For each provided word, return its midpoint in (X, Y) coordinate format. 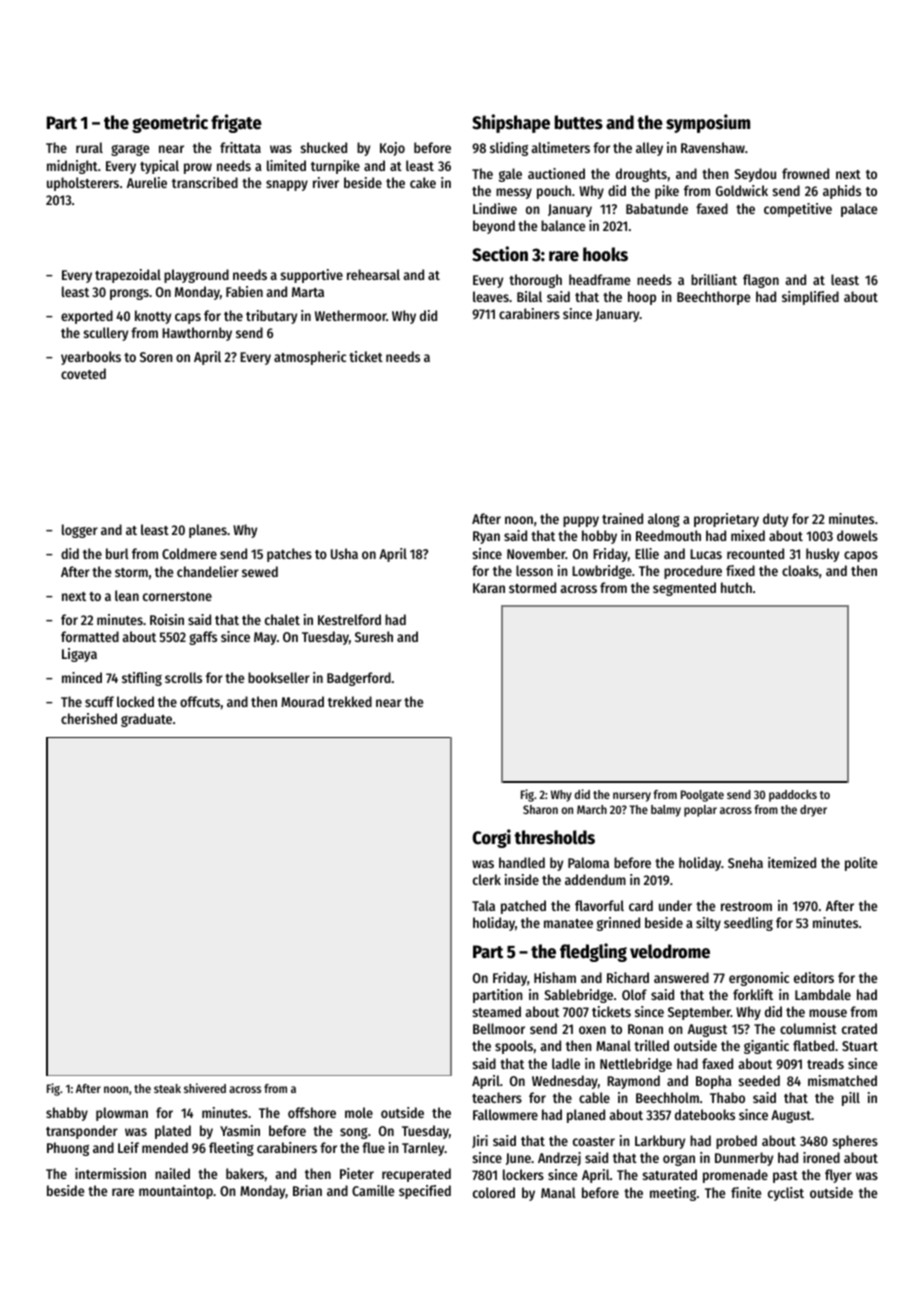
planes (208, 531)
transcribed (205, 182)
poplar (700, 811)
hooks (605, 254)
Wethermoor (351, 315)
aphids (842, 192)
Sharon (540, 809)
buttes (579, 122)
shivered (205, 1088)
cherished (89, 718)
